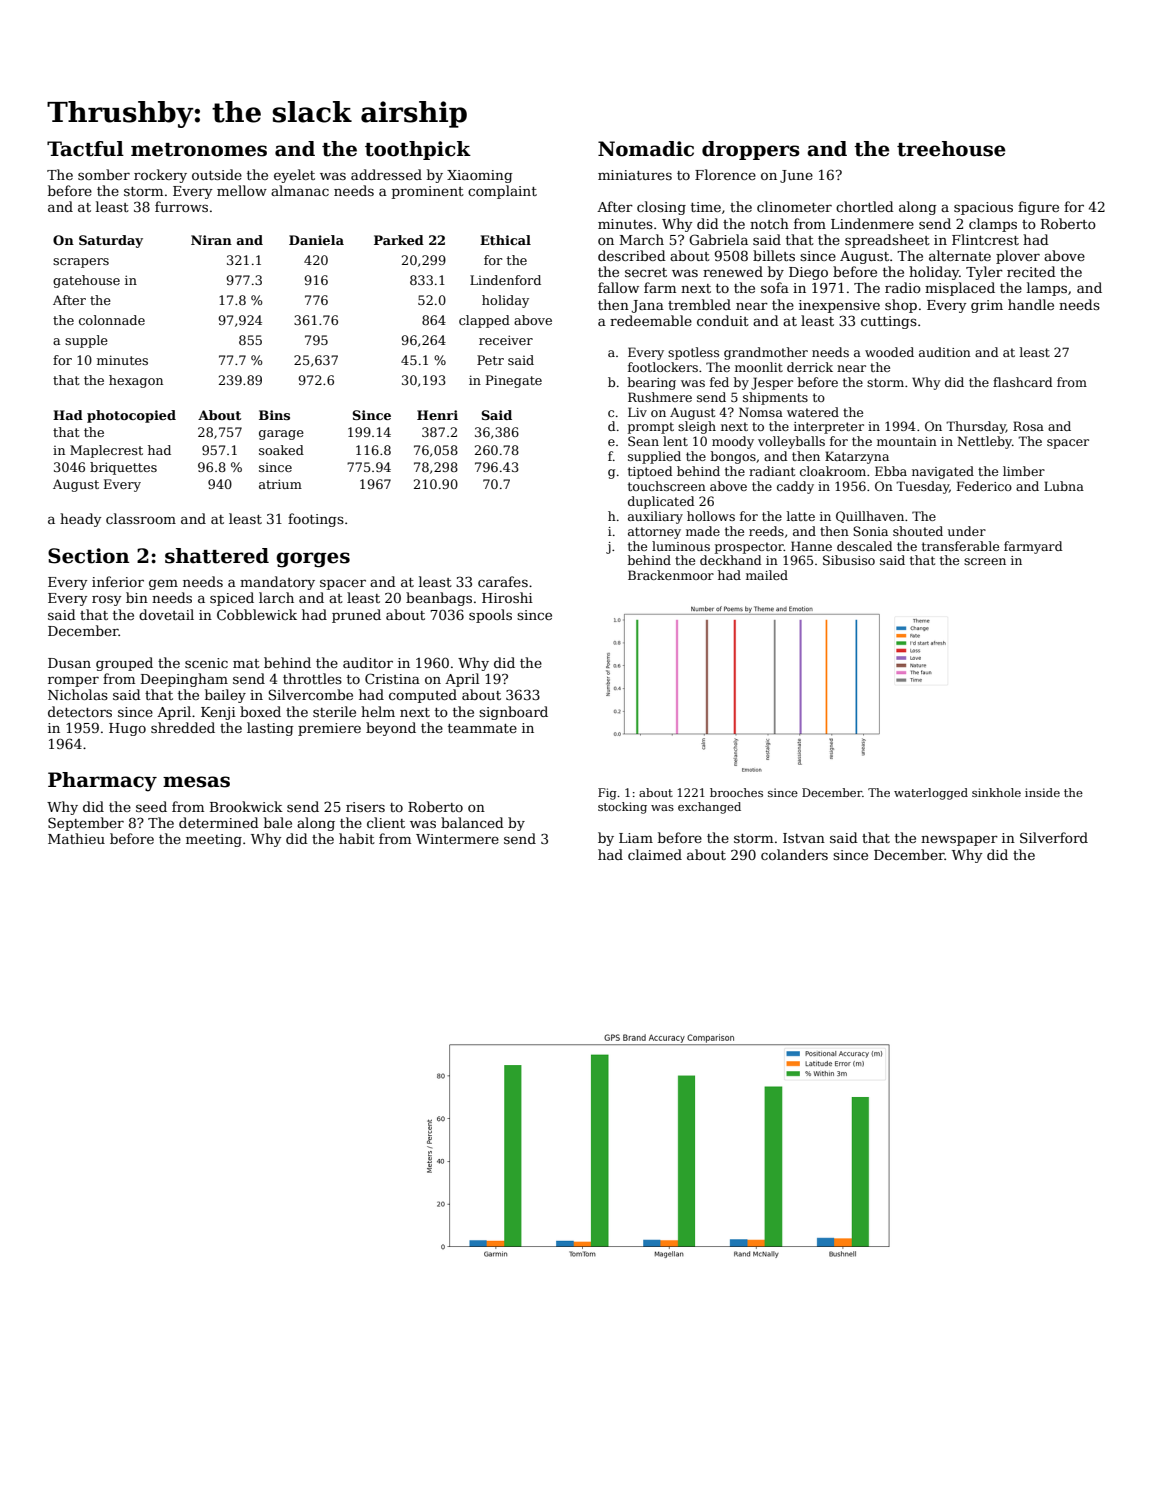  Describe the element at coordinates (711, 516) in the page. I see `hollows` at that location.
